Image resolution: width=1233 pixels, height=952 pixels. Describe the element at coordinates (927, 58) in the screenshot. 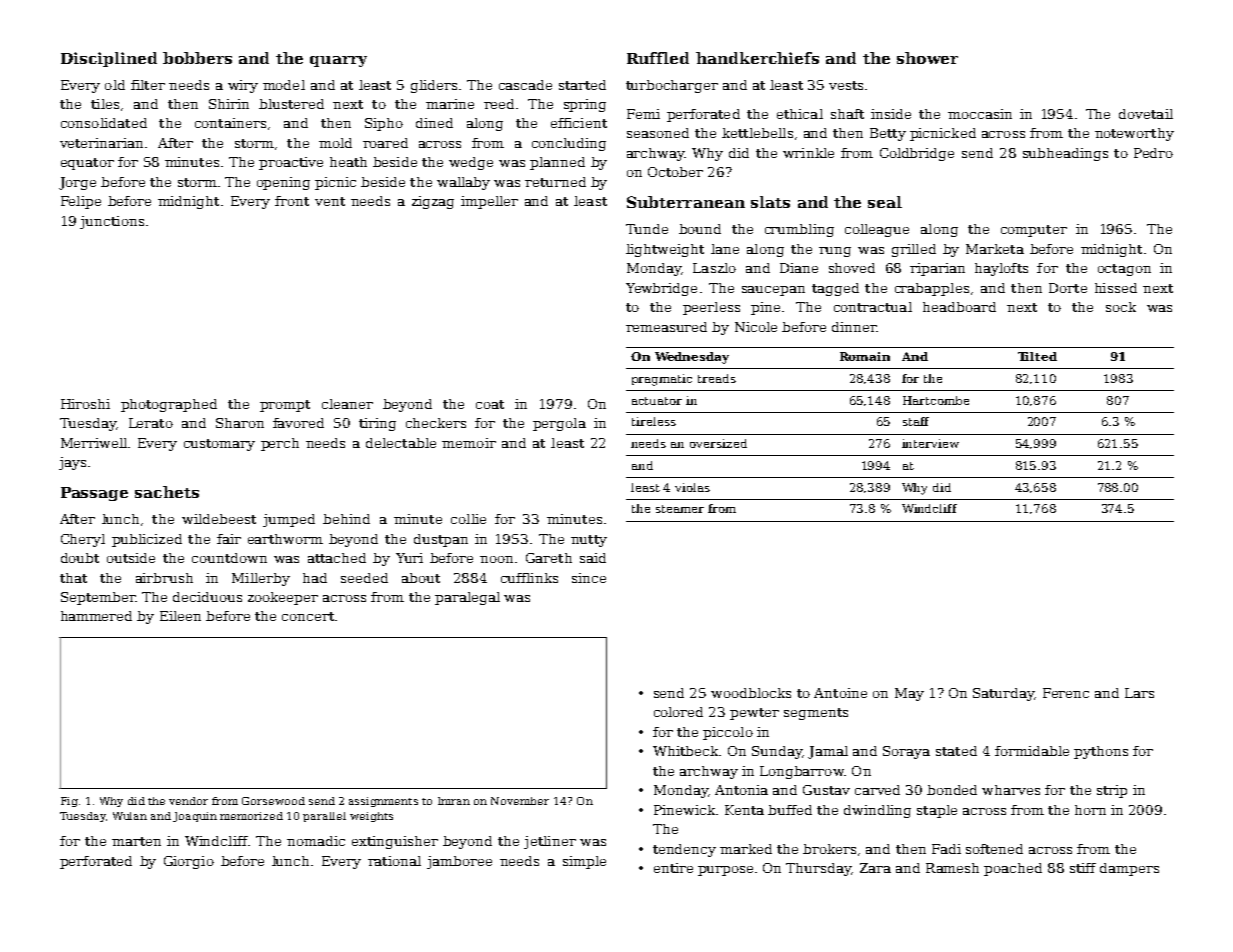

I see `shower` at that location.
